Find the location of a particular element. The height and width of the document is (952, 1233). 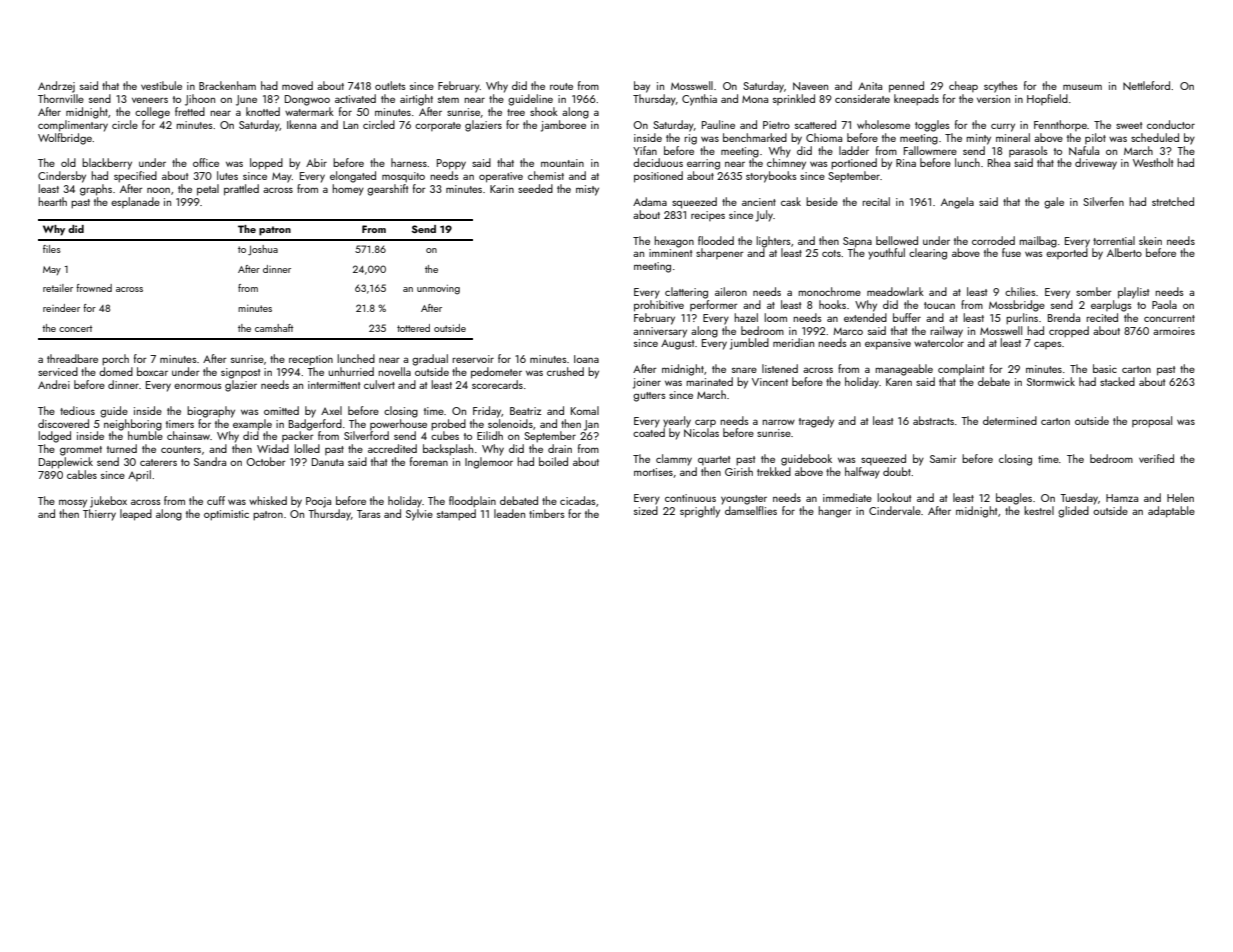

Naveen is located at coordinates (810, 86).
